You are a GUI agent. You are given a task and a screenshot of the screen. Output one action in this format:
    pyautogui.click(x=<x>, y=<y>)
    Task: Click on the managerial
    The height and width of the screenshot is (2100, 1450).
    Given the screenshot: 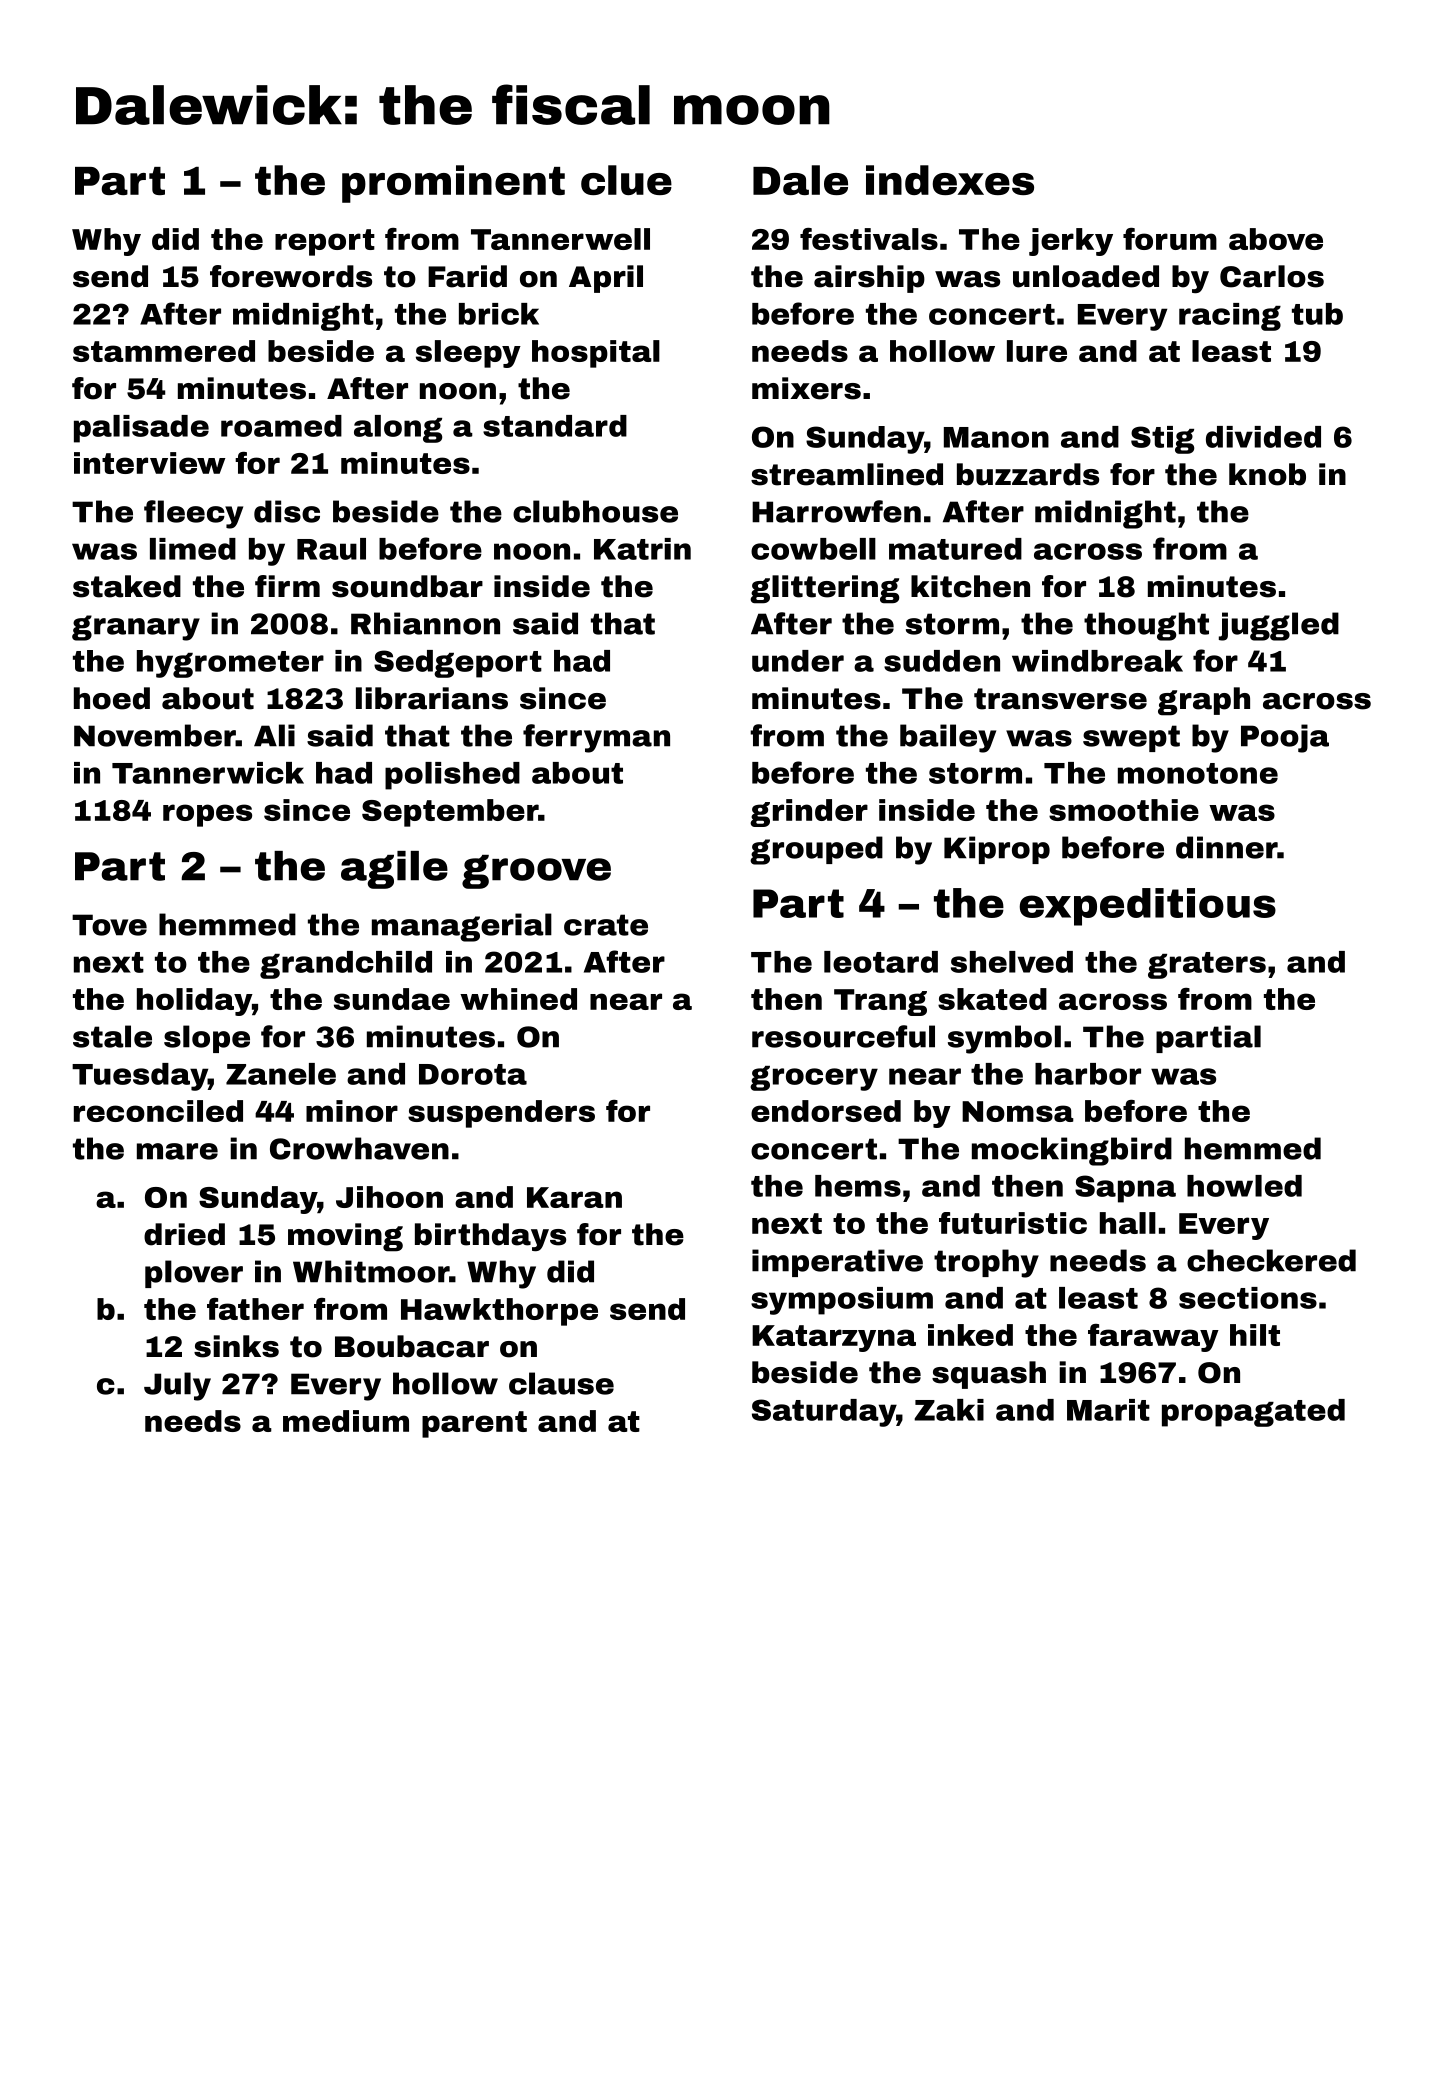 What is the action you would take?
    pyautogui.click(x=462, y=927)
